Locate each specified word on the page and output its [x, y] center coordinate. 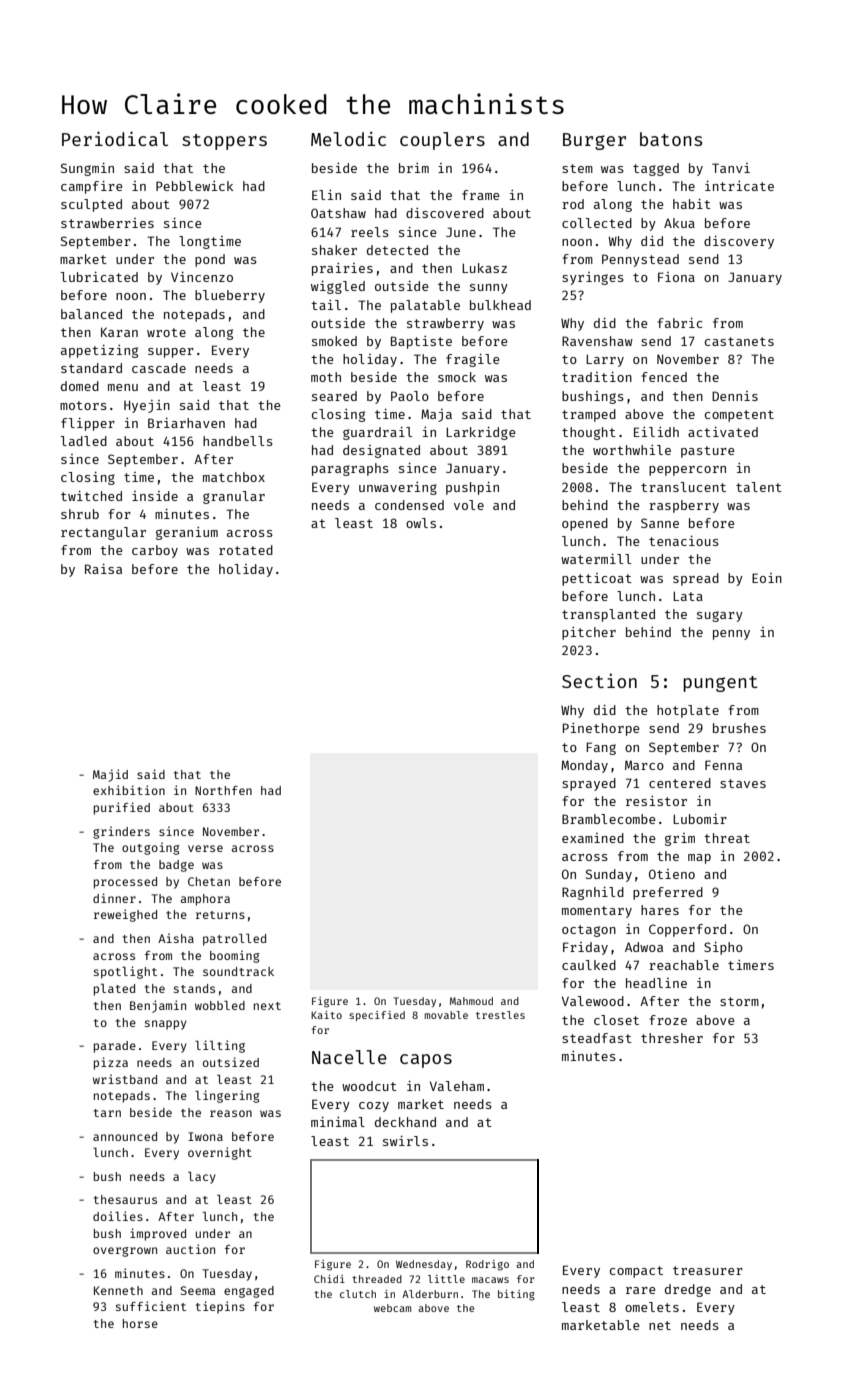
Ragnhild [593, 893]
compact [636, 1272]
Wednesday [424, 1265]
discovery [739, 242]
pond [210, 260]
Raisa [103, 569]
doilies [118, 1216]
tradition [597, 377]
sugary [720, 616]
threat [727, 838]
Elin [326, 195]
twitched [91, 496]
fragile [473, 360]
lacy [202, 1178]
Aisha [176, 938]
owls [421, 523]
